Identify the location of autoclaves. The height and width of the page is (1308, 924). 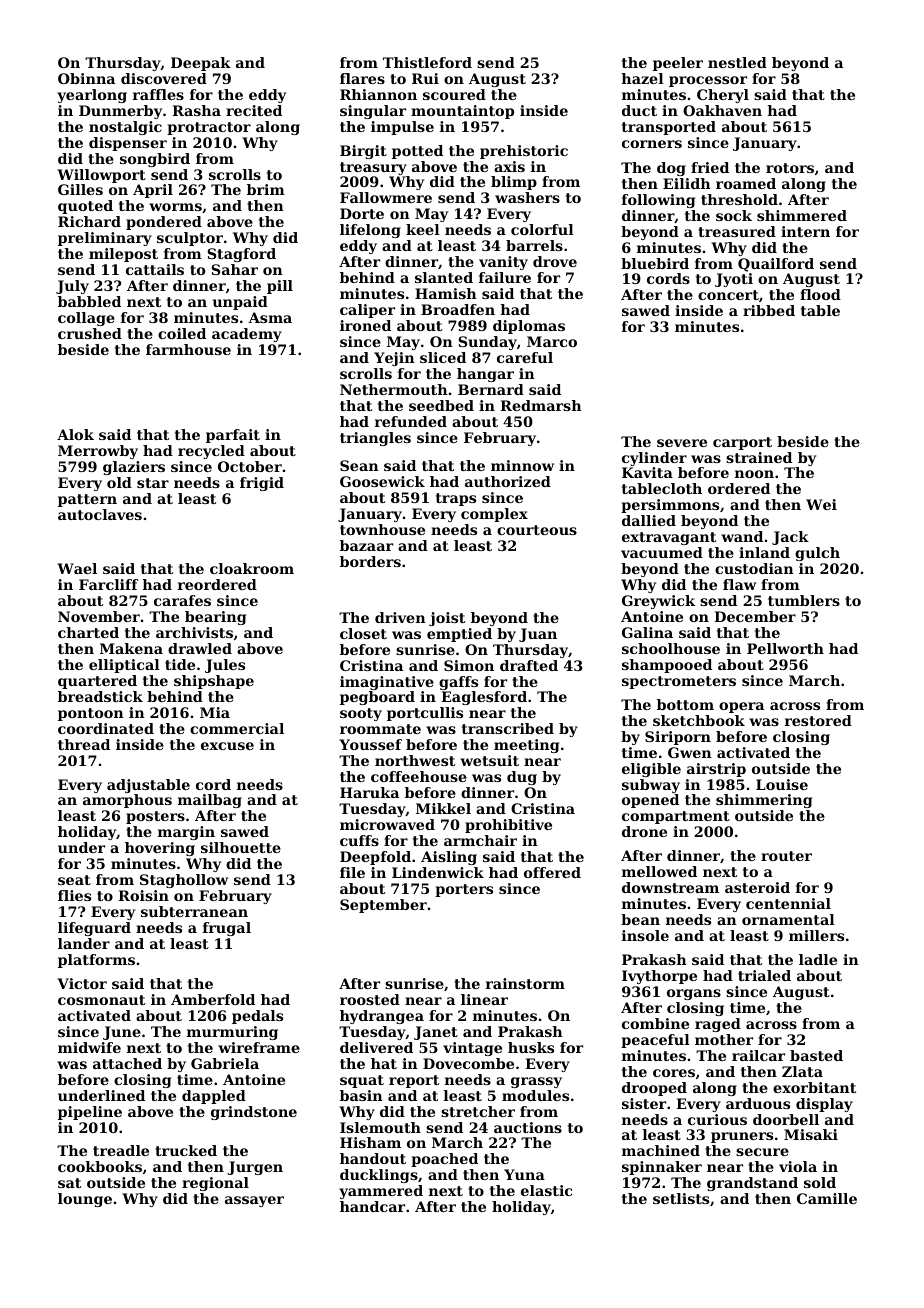
(100, 514).
